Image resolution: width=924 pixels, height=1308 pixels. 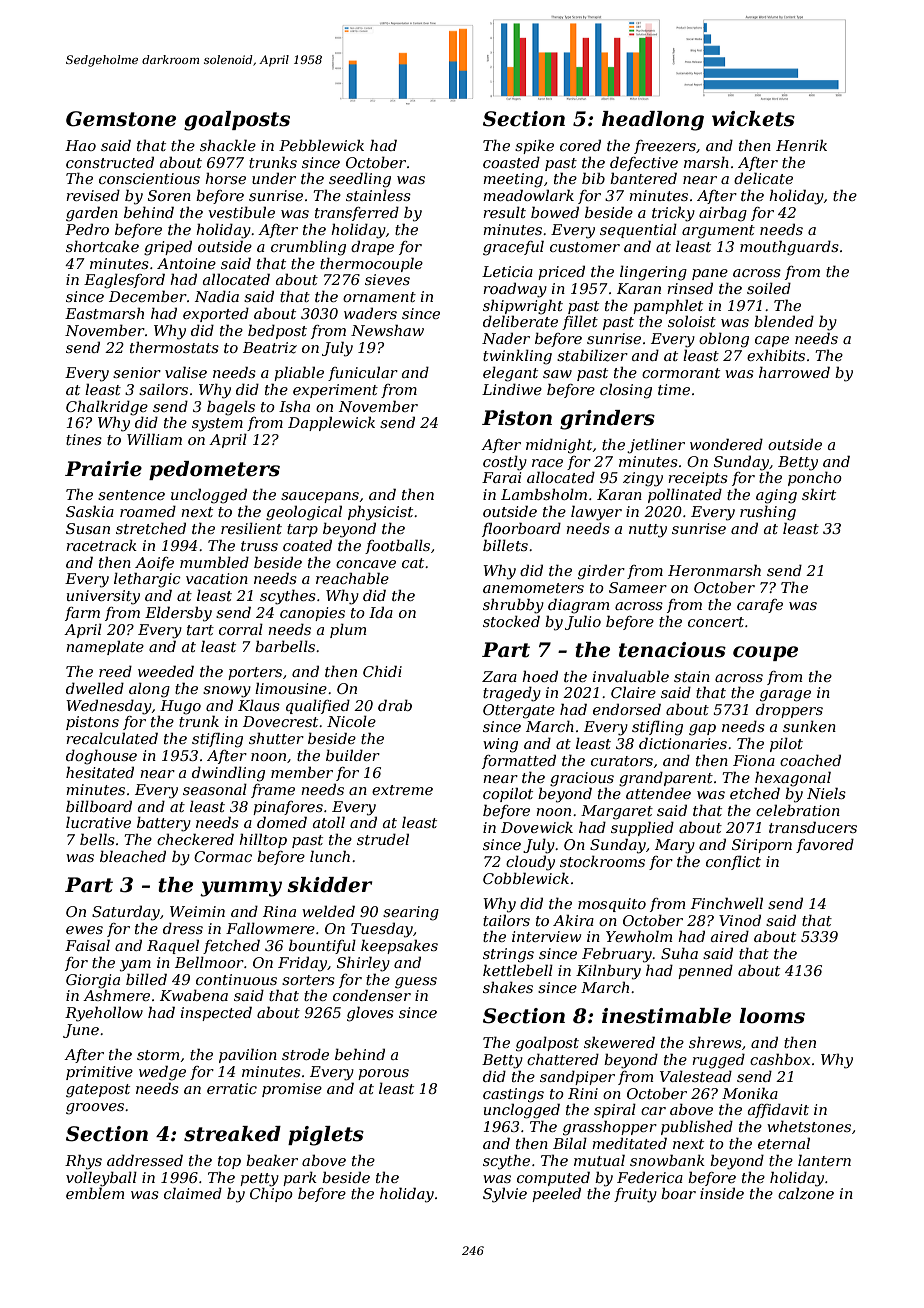 What do you see at coordinates (112, 738) in the document?
I see `recalculated` at bounding box center [112, 738].
